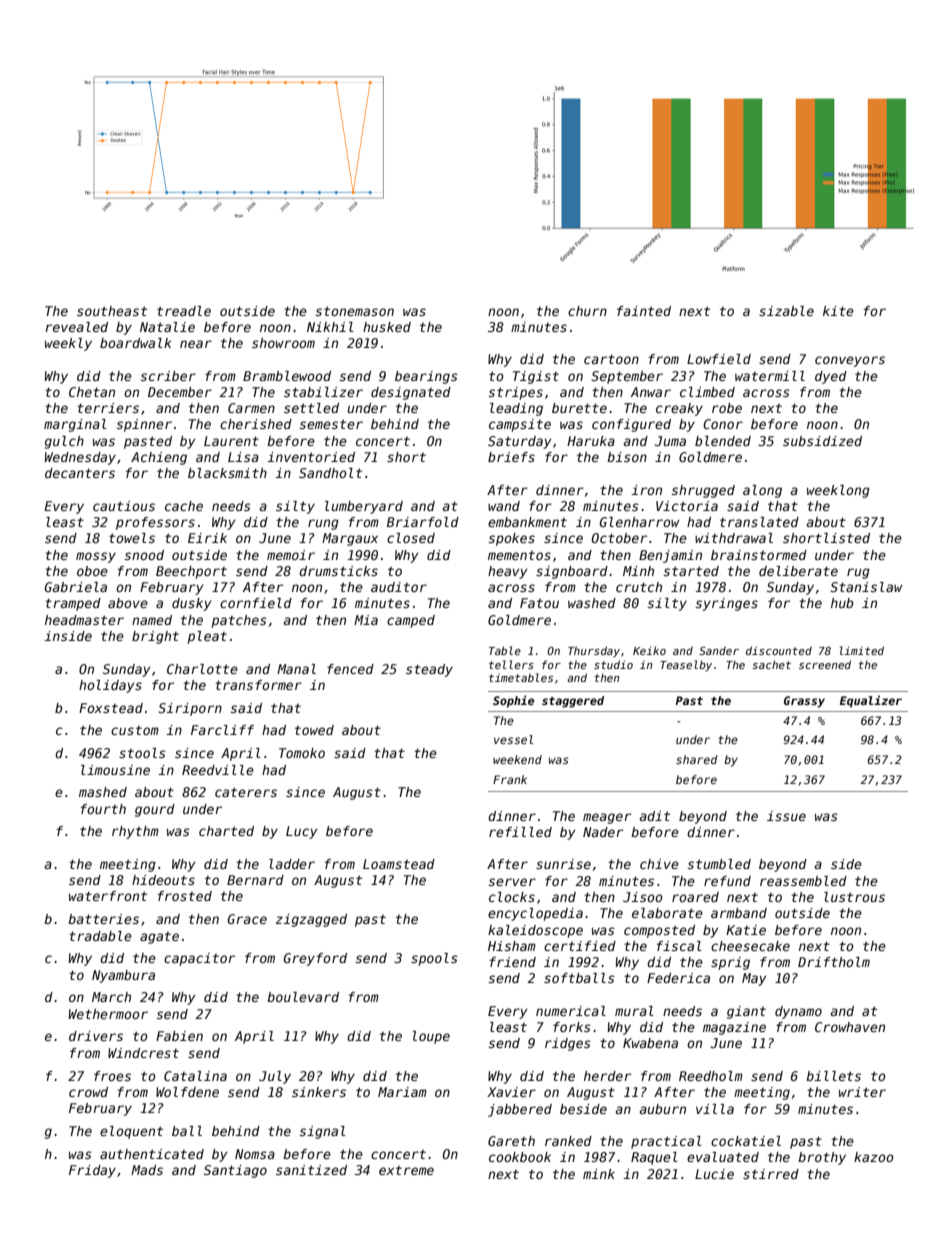 This screenshot has height=1233, width=952. Describe the element at coordinates (147, 1170) in the screenshot. I see `Mads` at that location.
